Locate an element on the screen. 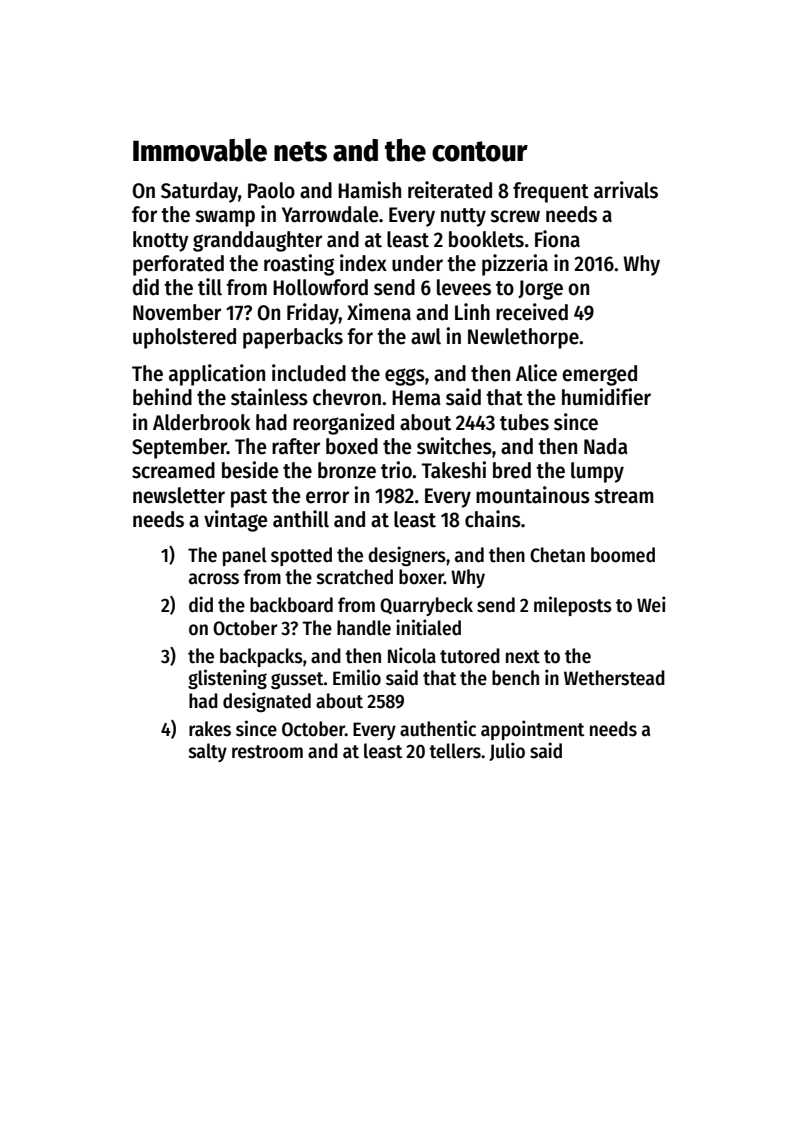  backboard is located at coordinates (291, 605).
